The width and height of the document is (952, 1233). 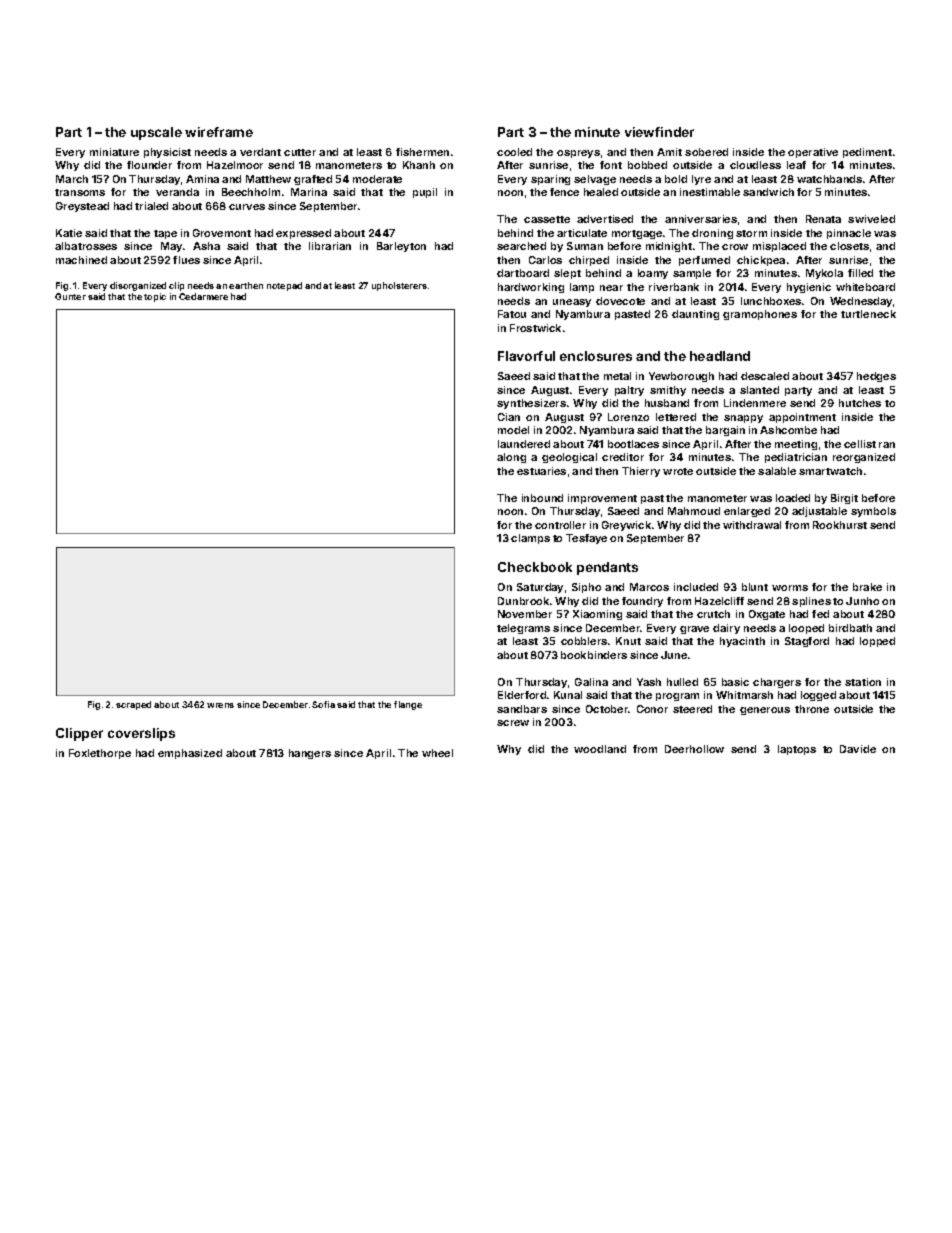 I want to click on Sofia, so click(x=323, y=704).
